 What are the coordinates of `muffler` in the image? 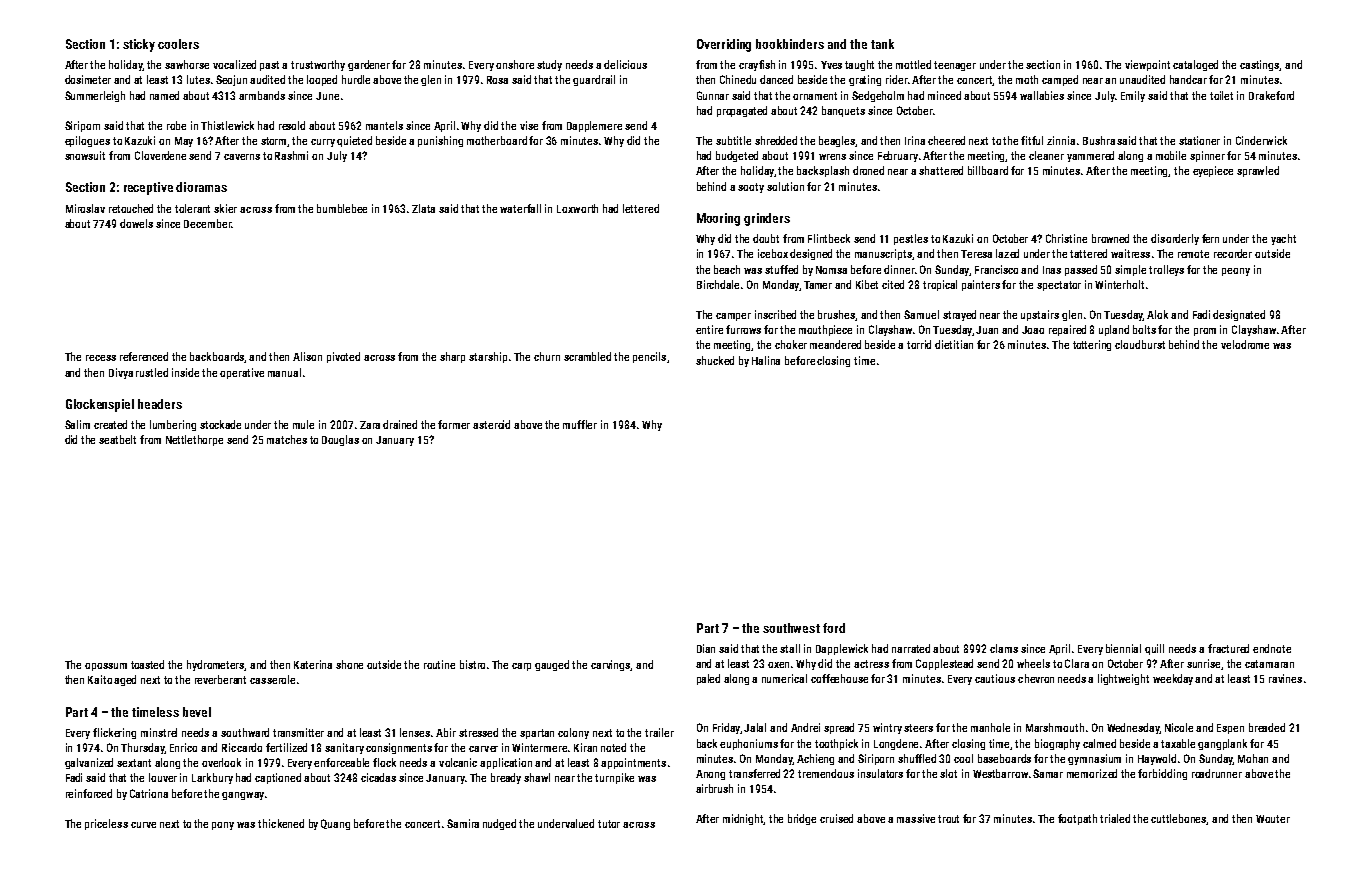 It's located at (580, 424).
